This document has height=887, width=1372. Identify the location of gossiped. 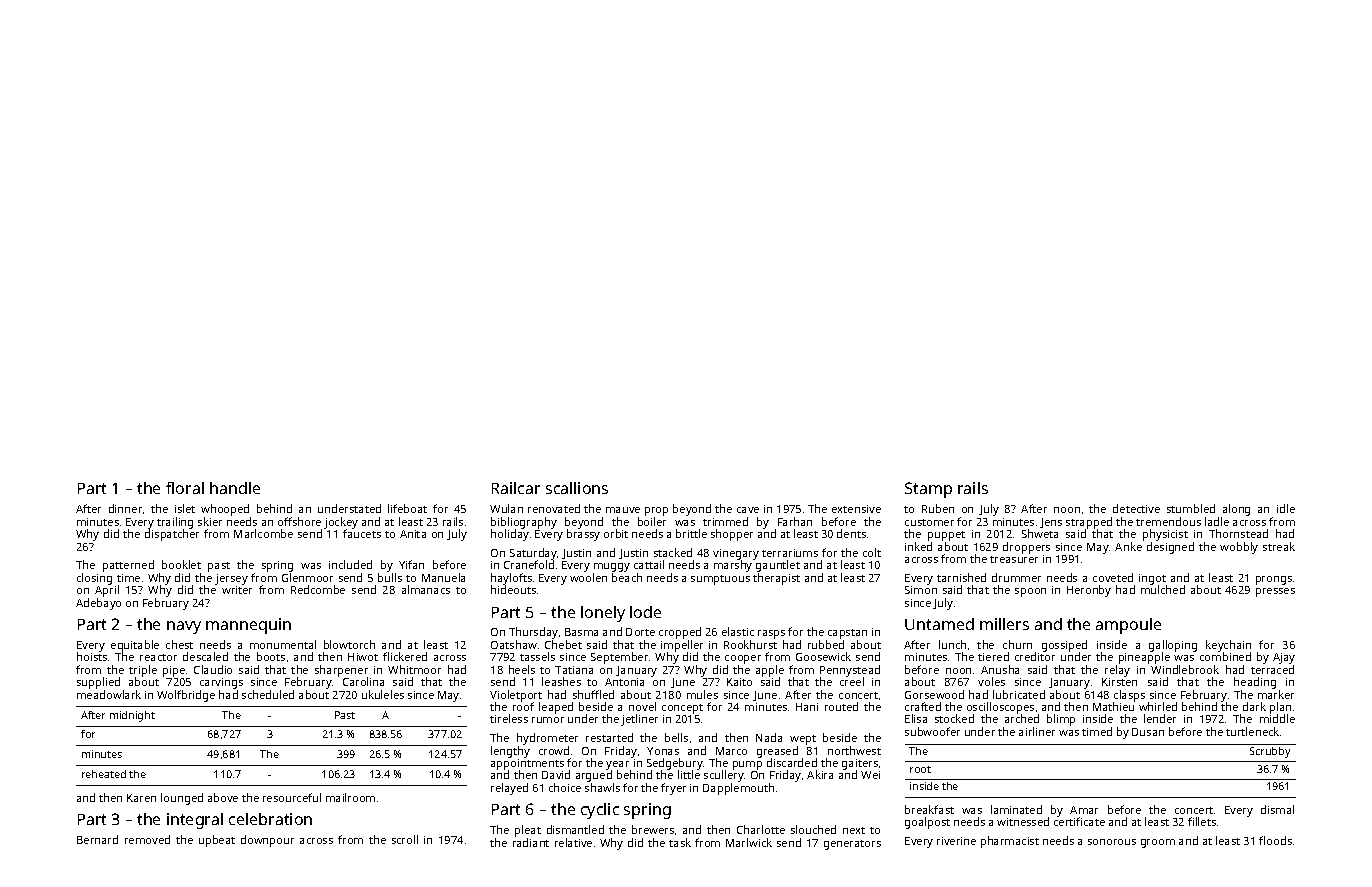
(1064, 646).
